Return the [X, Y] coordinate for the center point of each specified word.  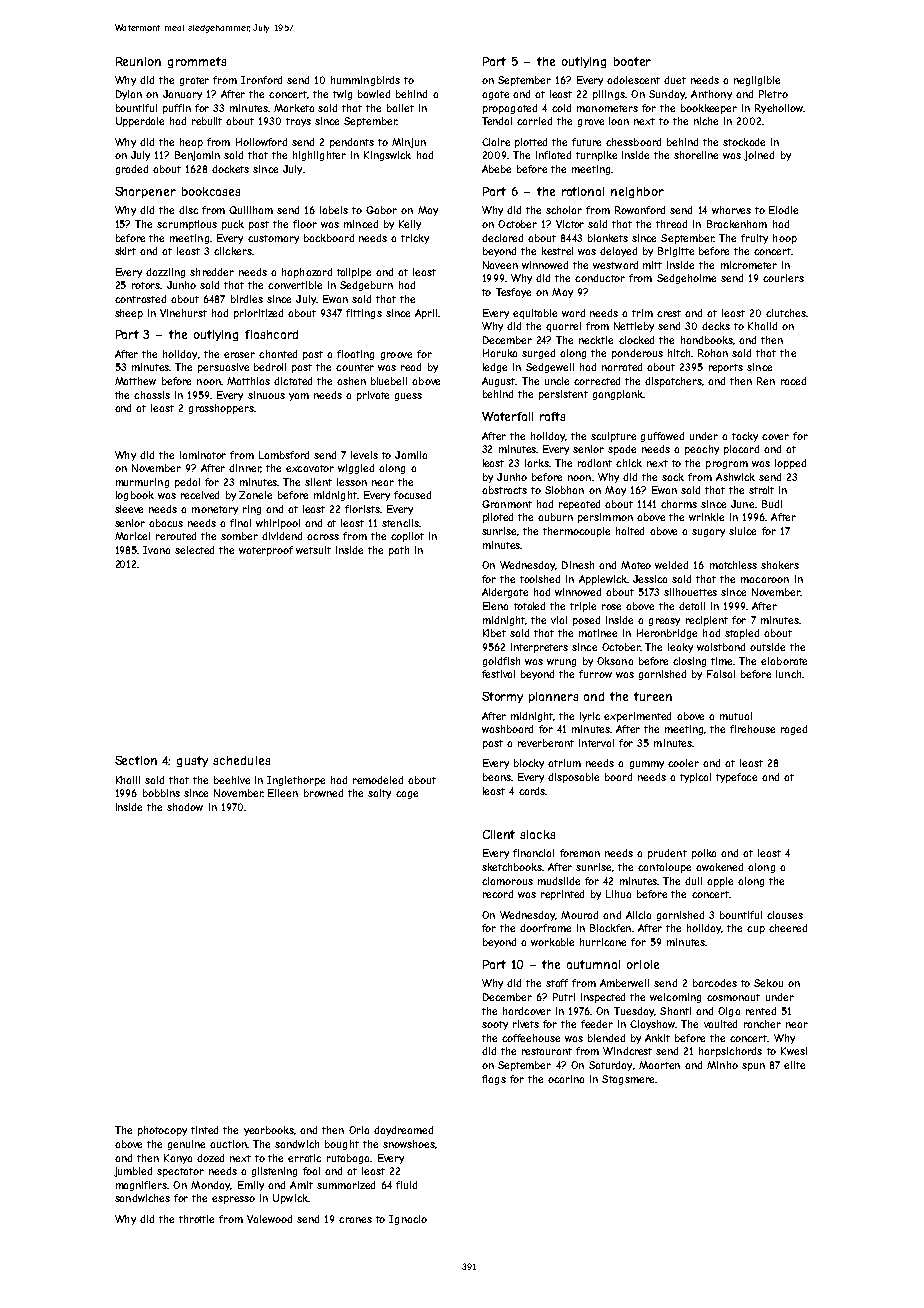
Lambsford [284, 455]
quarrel [563, 327]
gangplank [618, 395]
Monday [211, 1186]
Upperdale [140, 122]
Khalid [762, 326]
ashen [351, 381]
